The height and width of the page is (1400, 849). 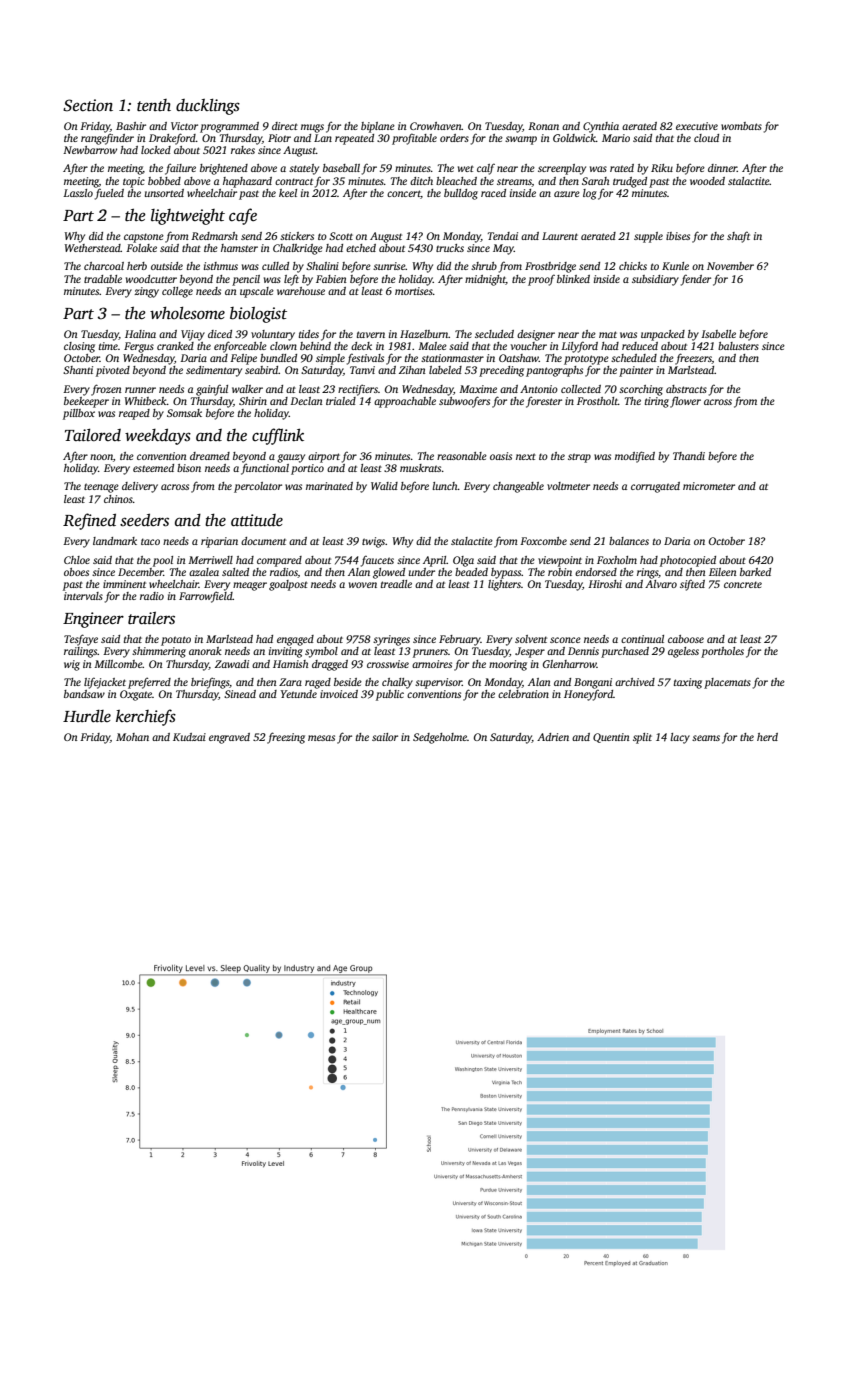 I want to click on Ronan, so click(x=543, y=126).
